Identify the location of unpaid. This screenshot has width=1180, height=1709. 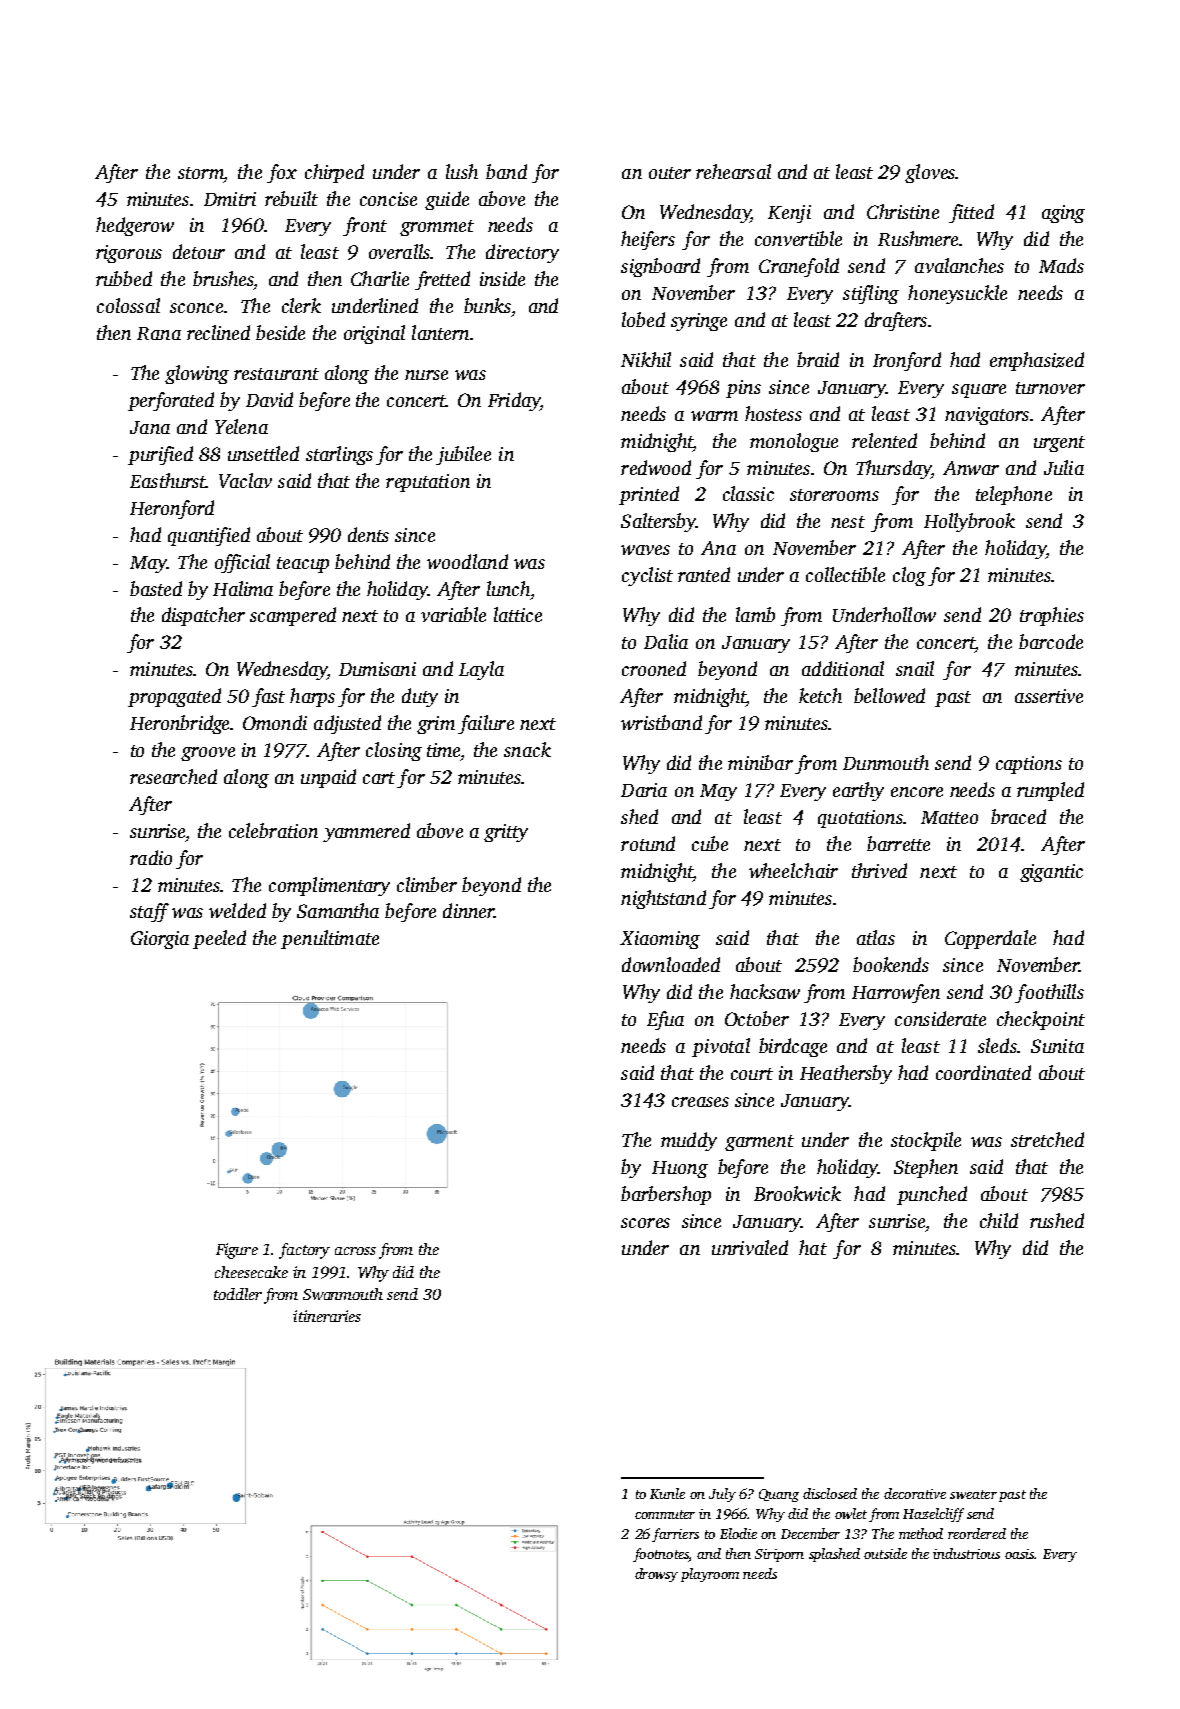
(328, 778).
